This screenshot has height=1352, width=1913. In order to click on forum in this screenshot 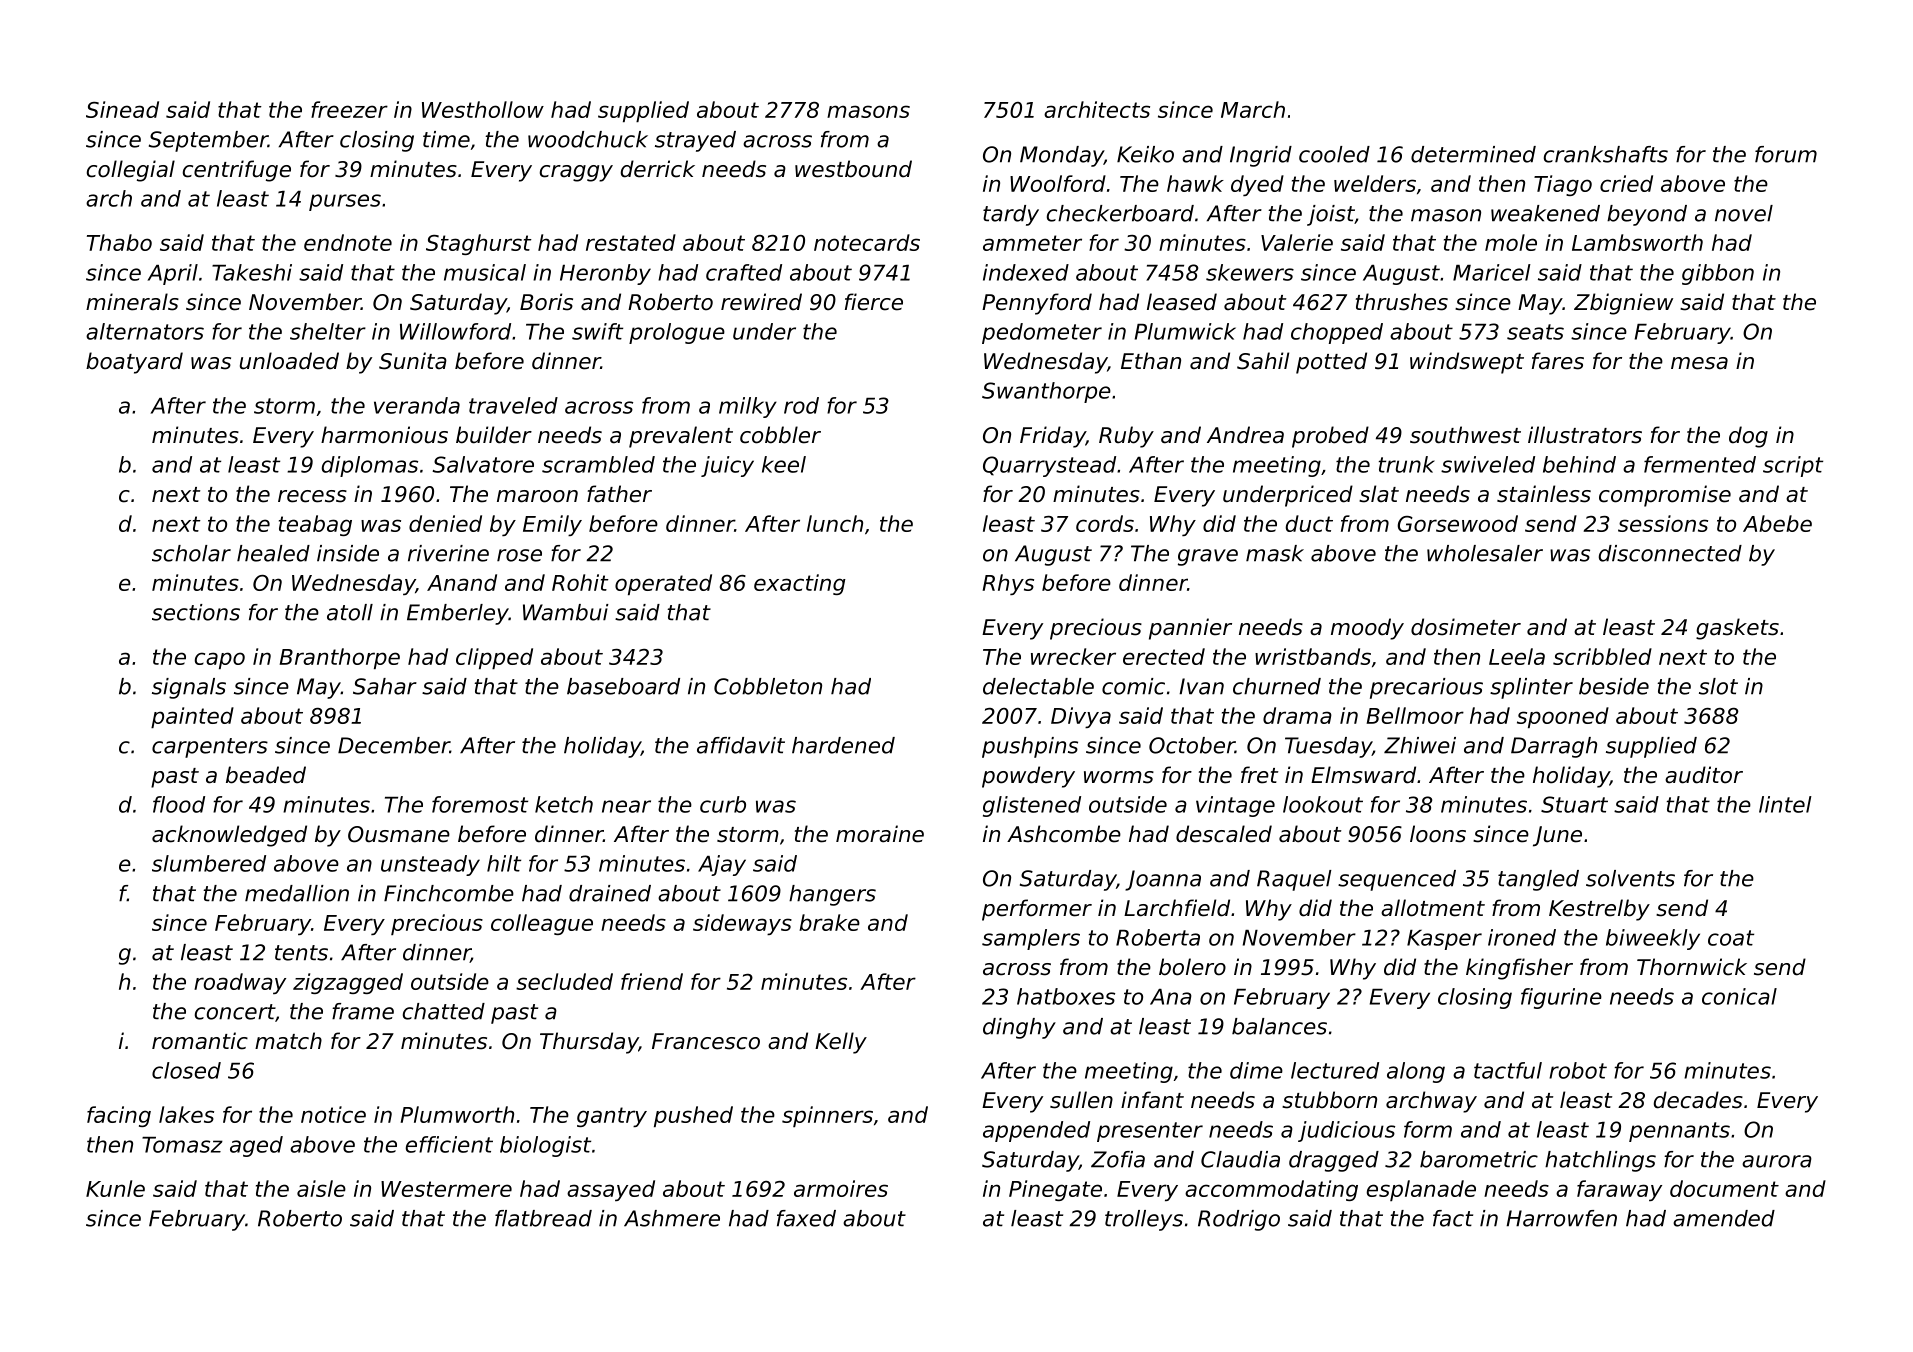, I will do `click(1786, 154)`.
